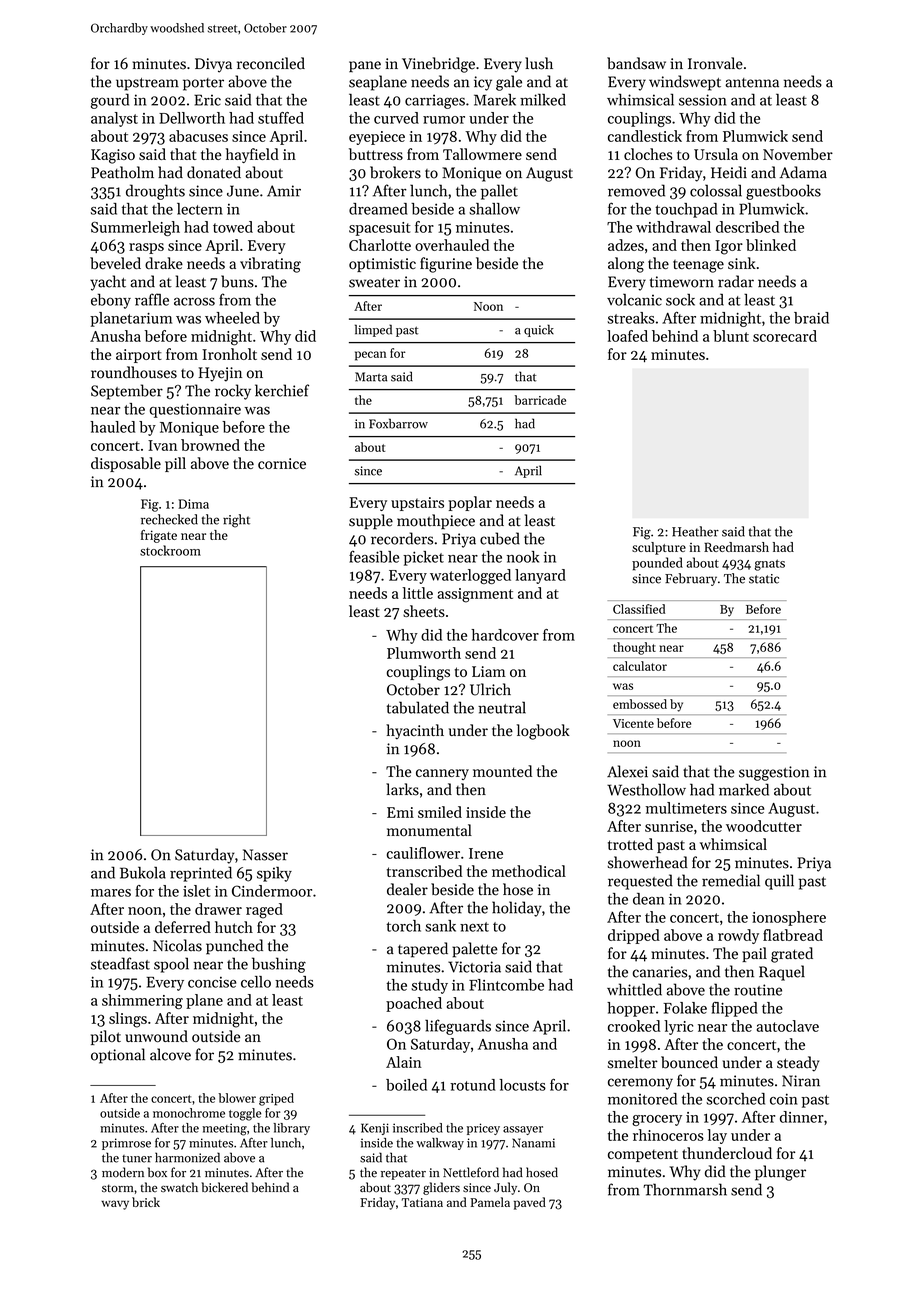 The image size is (924, 1308). What do you see at coordinates (365, 66) in the image?
I see `pane` at bounding box center [365, 66].
